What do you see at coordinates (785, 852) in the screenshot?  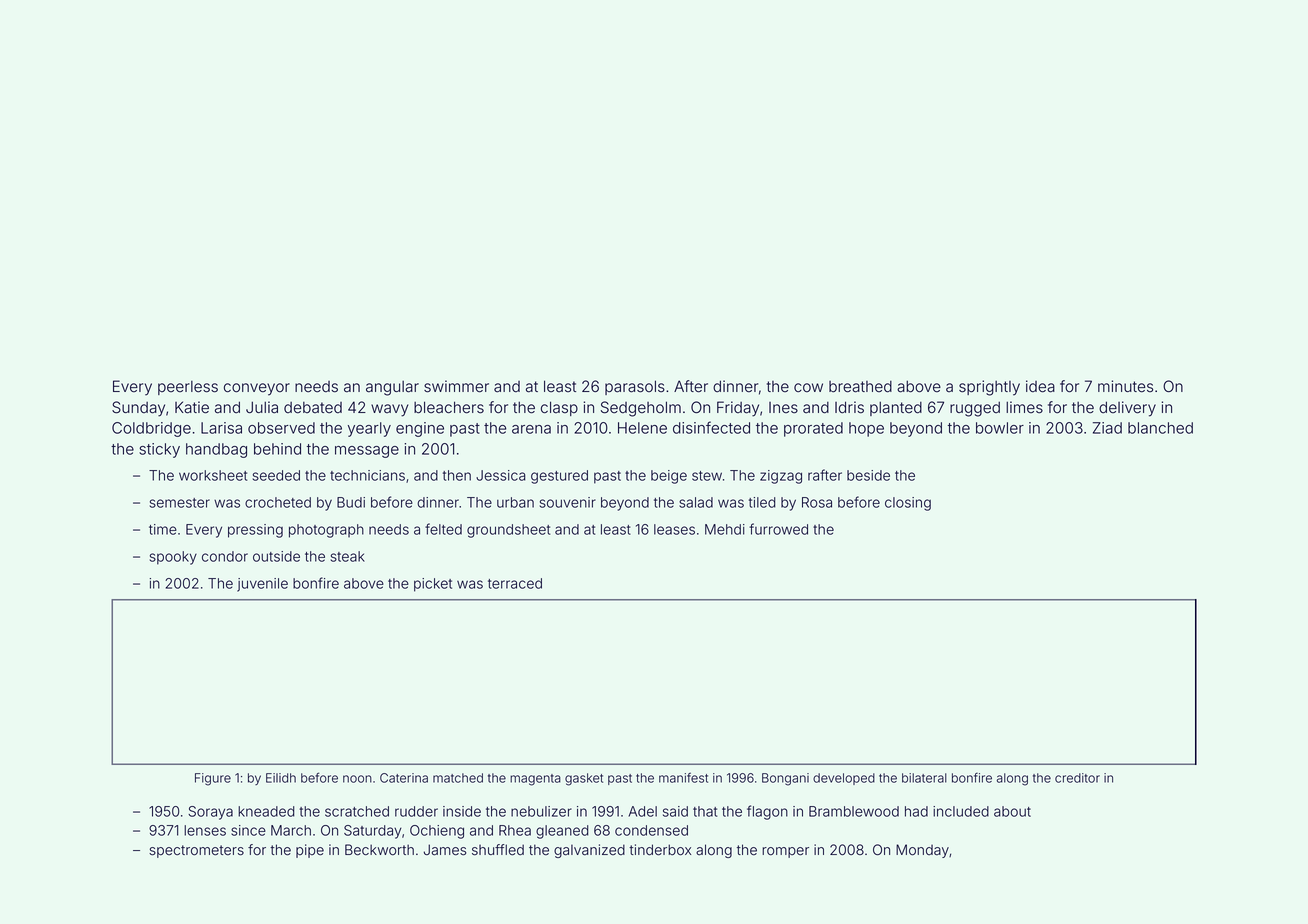 I see `romper` at bounding box center [785, 852].
